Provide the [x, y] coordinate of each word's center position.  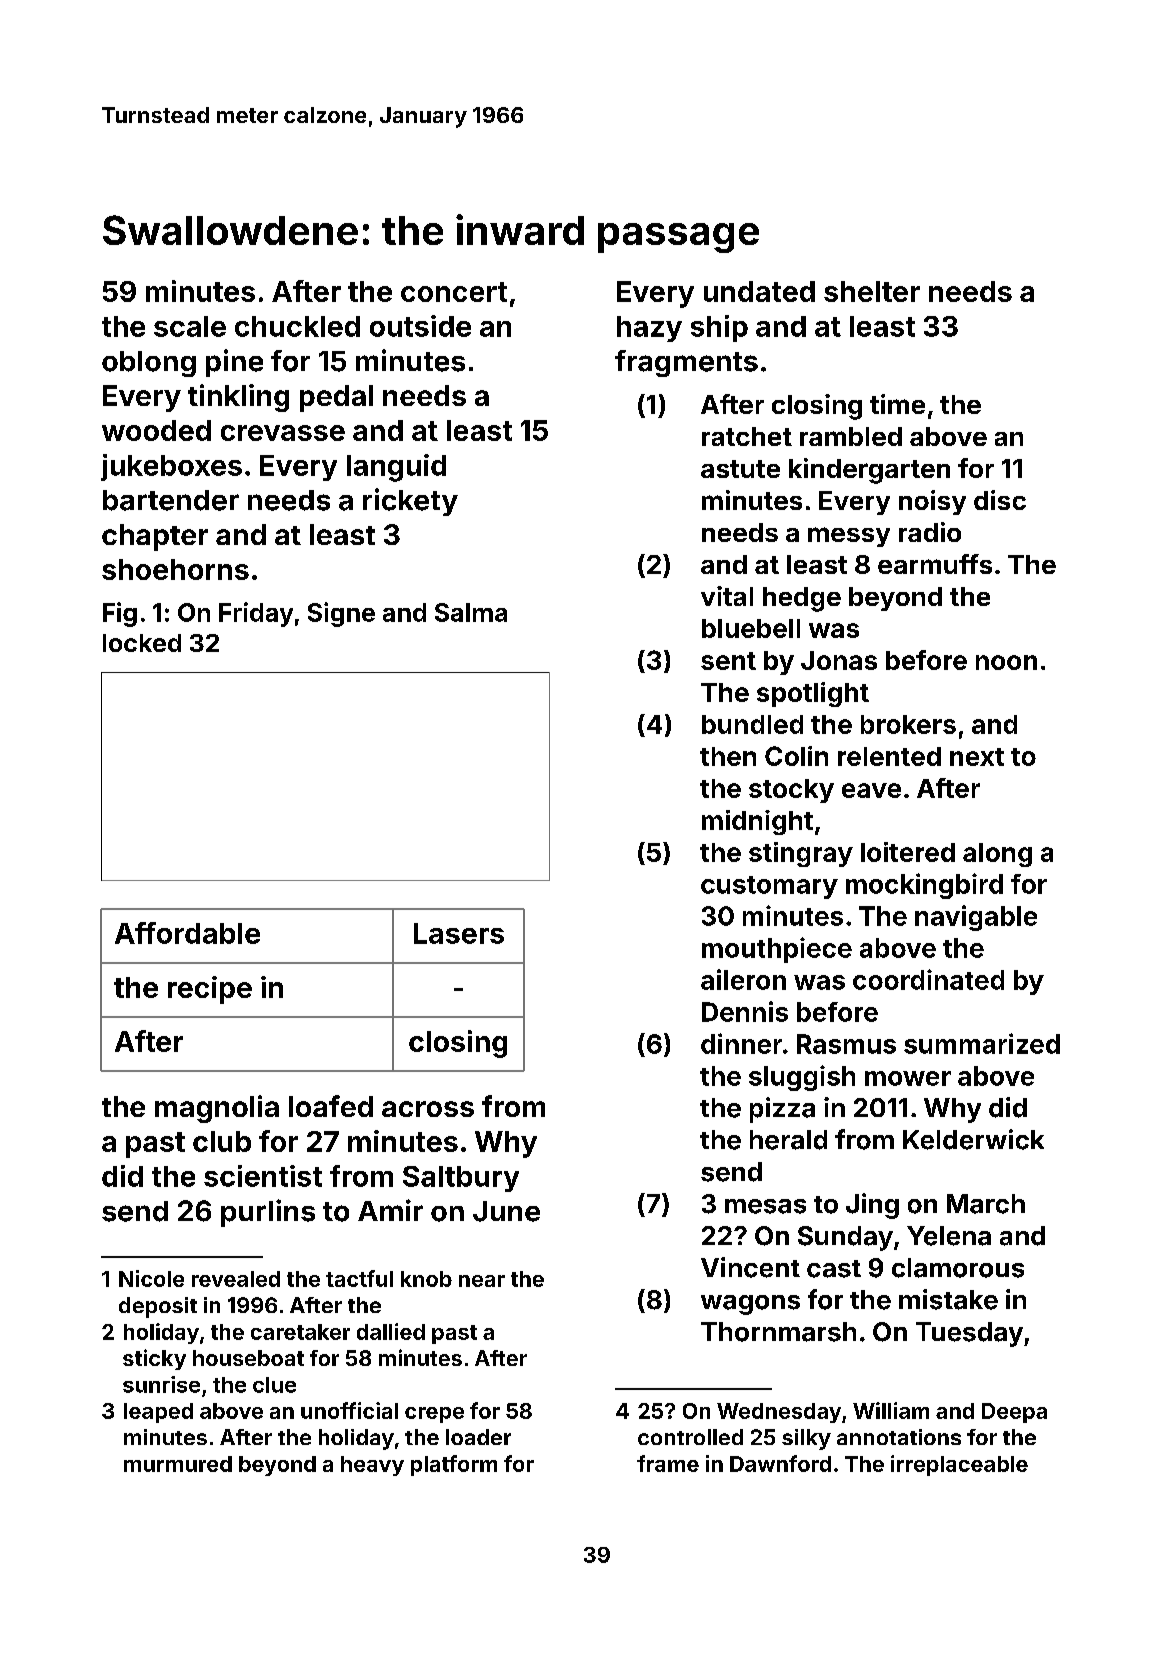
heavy [372, 1466]
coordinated [928, 979]
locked [142, 643]
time [897, 404]
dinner [741, 1043]
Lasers [459, 933]
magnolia [217, 1109]
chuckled [297, 326]
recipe [210, 990]
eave [871, 790]
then [728, 756]
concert [454, 292]
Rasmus [846, 1044]
